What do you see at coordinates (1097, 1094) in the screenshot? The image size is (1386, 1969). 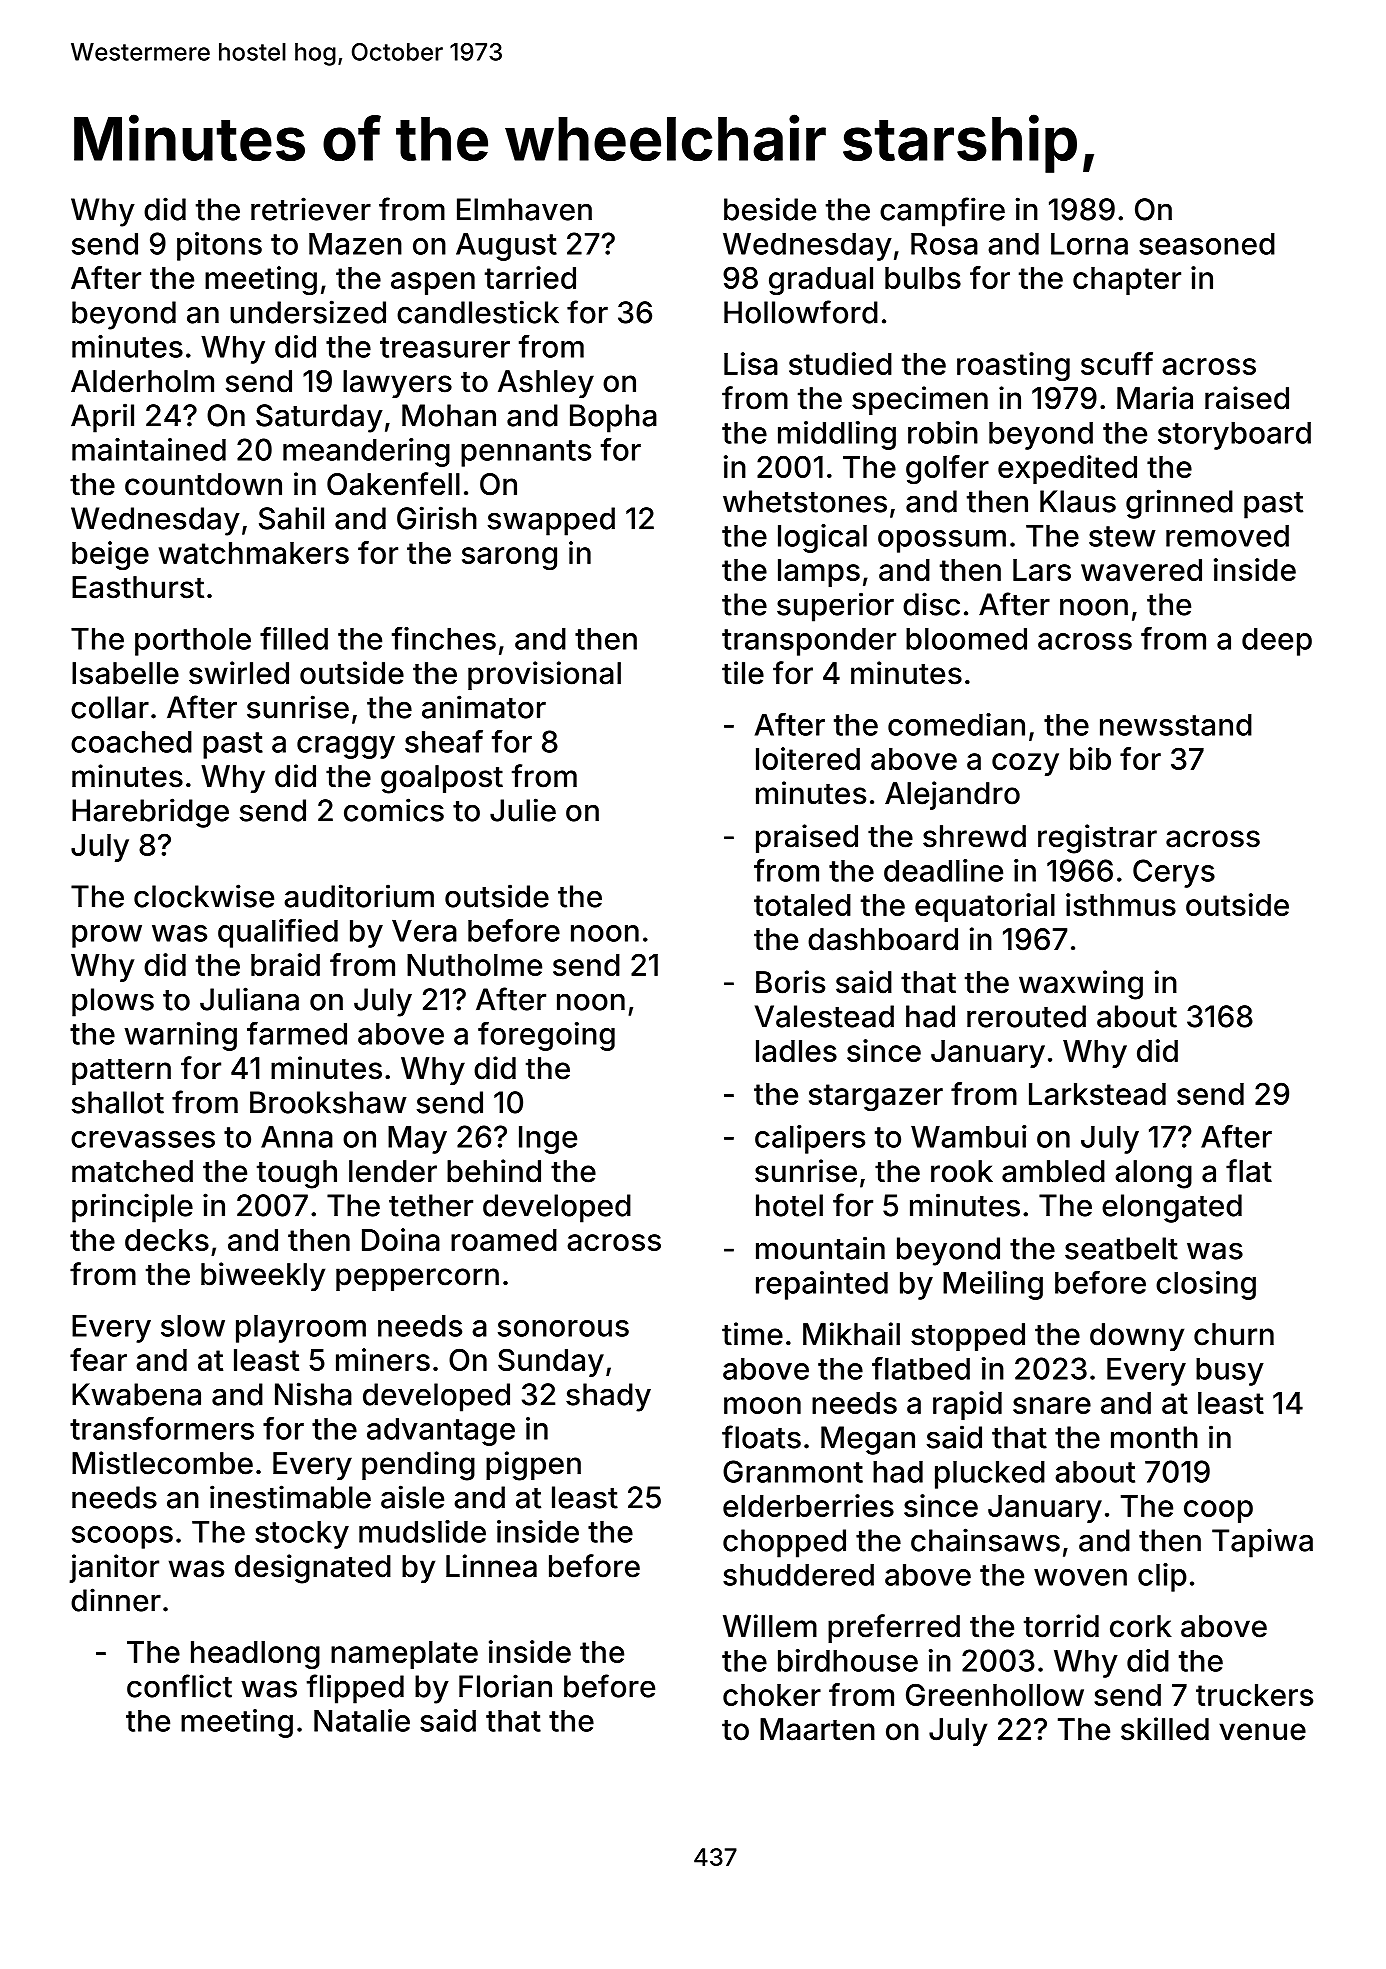 I see `Larkstead` at bounding box center [1097, 1094].
